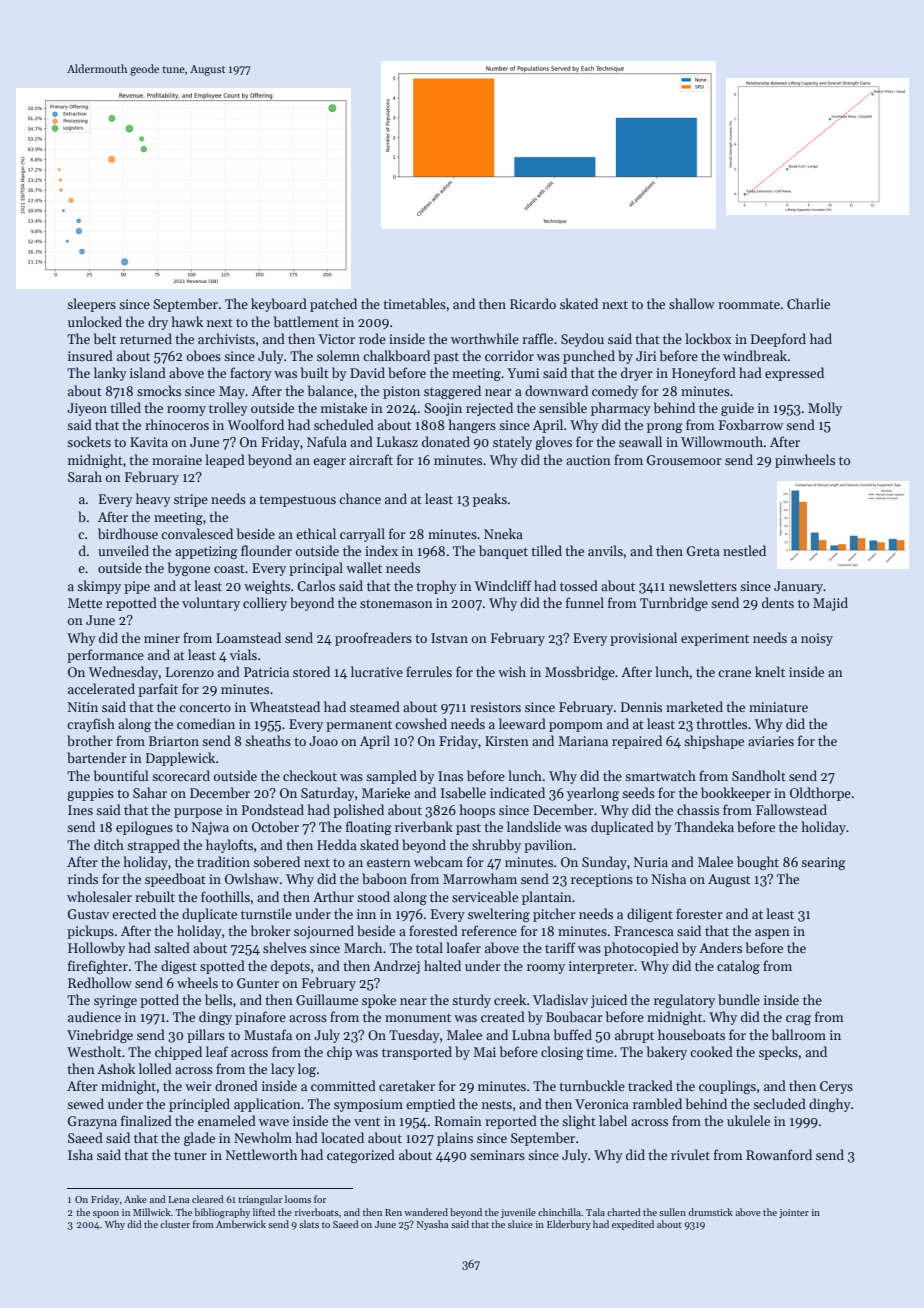 The width and height of the screenshot is (924, 1308). What do you see at coordinates (744, 550) in the screenshot?
I see `nestled` at bounding box center [744, 550].
